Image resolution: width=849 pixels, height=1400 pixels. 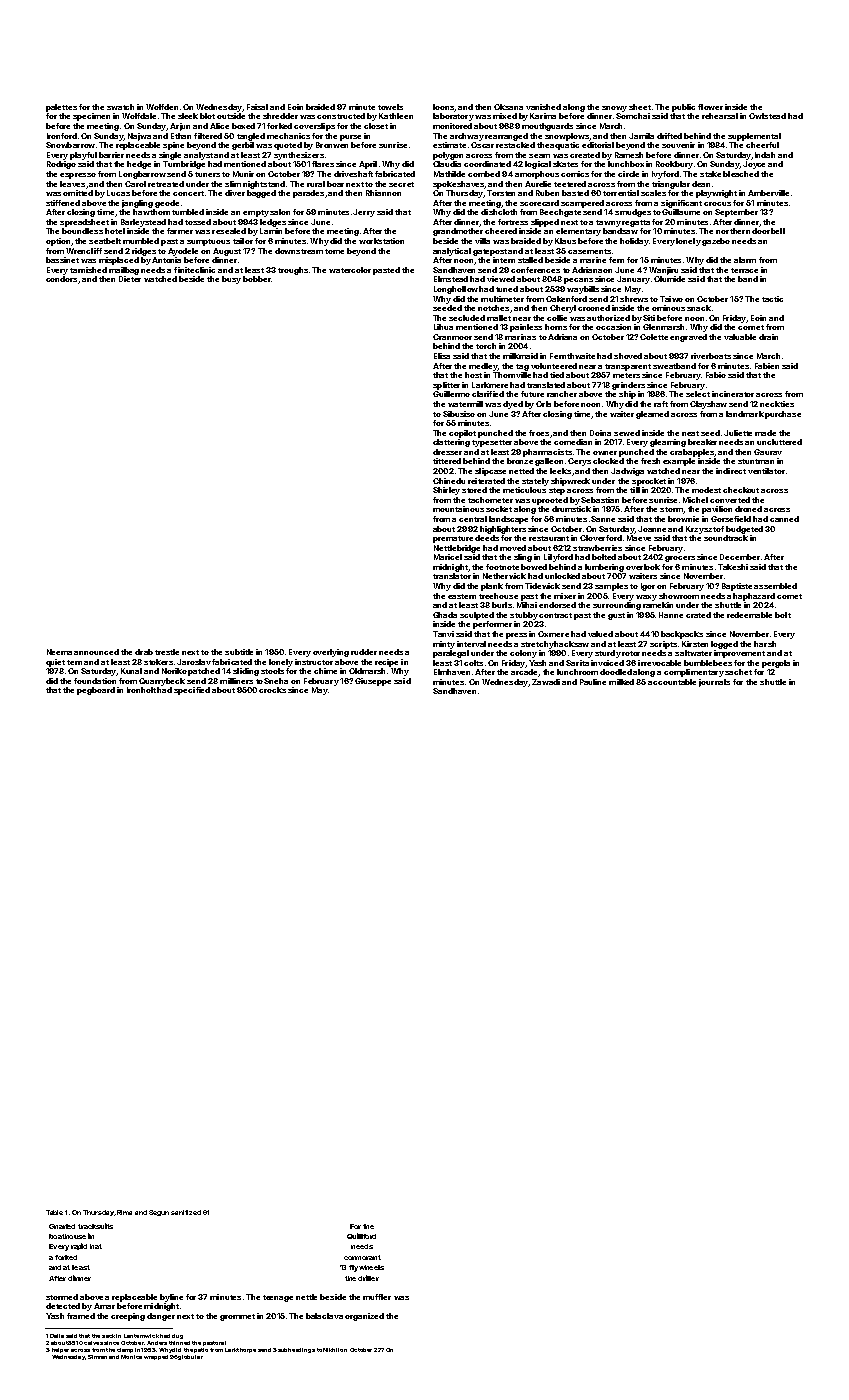 What do you see at coordinates (377, 1297) in the screenshot?
I see `muffler` at bounding box center [377, 1297].
